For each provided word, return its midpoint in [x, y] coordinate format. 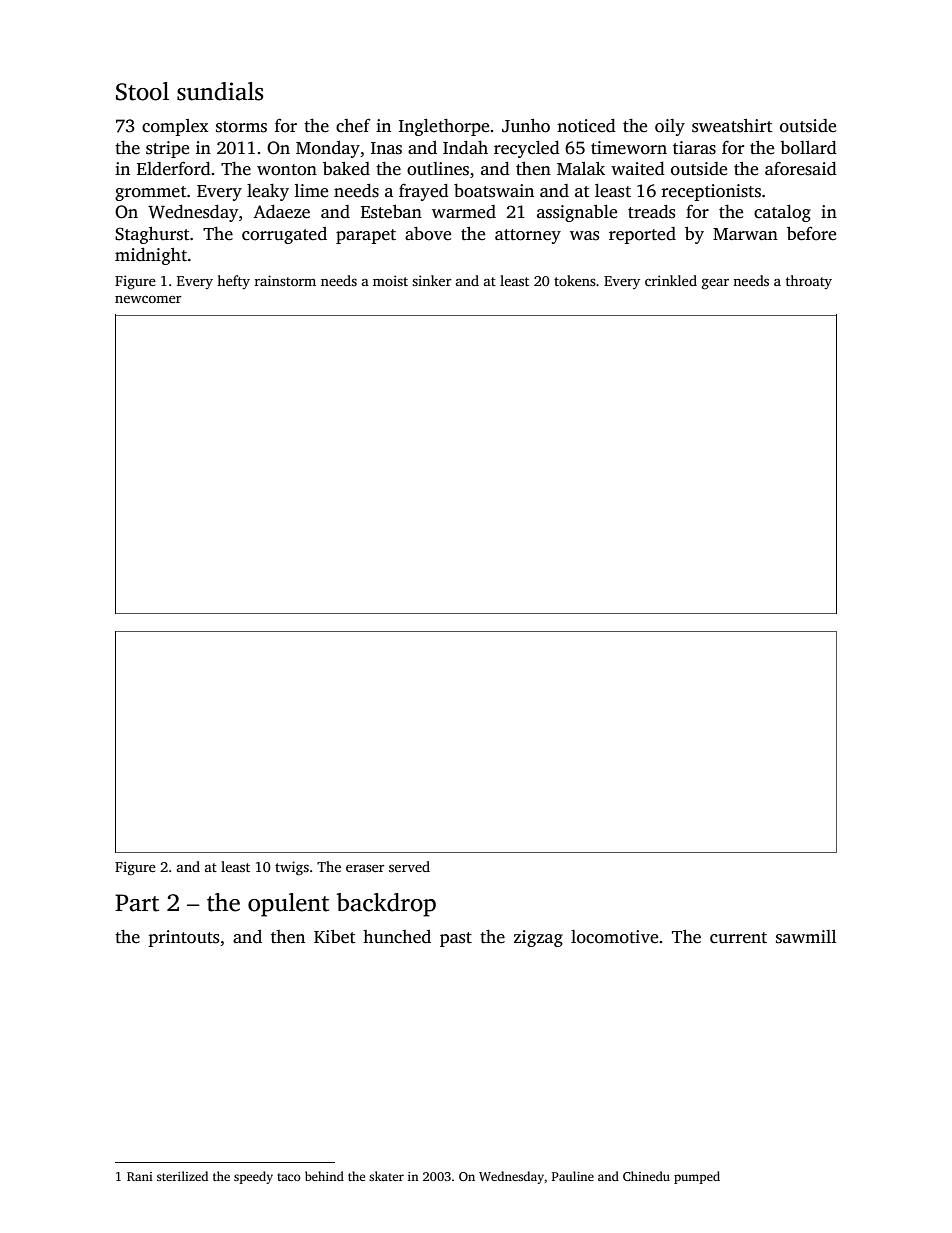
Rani [140, 1176]
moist [390, 280]
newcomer [148, 299]
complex [175, 127]
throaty [809, 282]
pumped [697, 1177]
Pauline [573, 1176]
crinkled [671, 280]
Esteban [391, 212]
